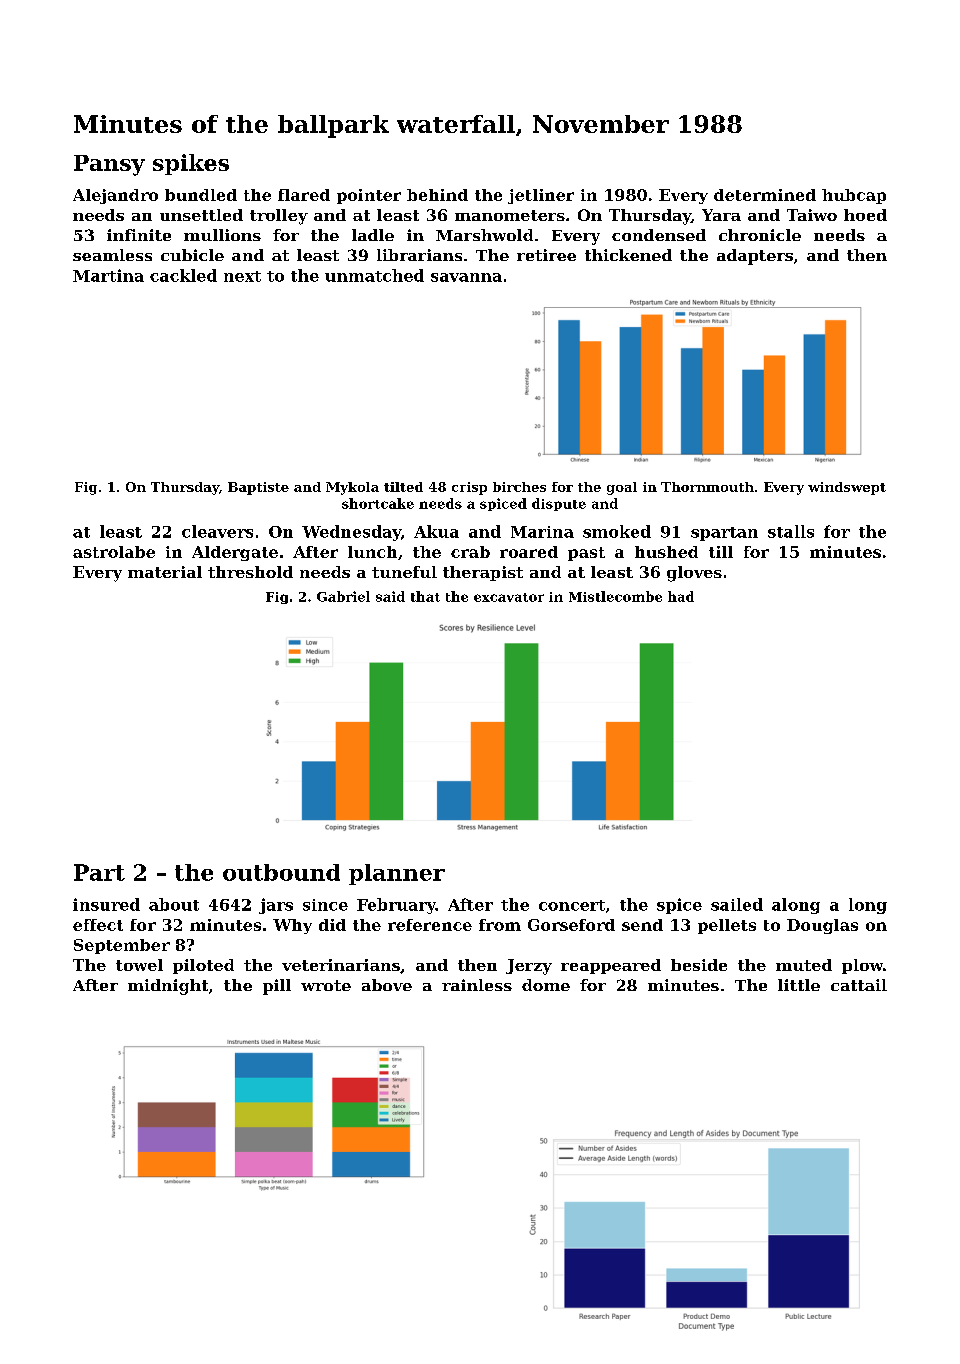  I want to click on stalls, so click(791, 531).
